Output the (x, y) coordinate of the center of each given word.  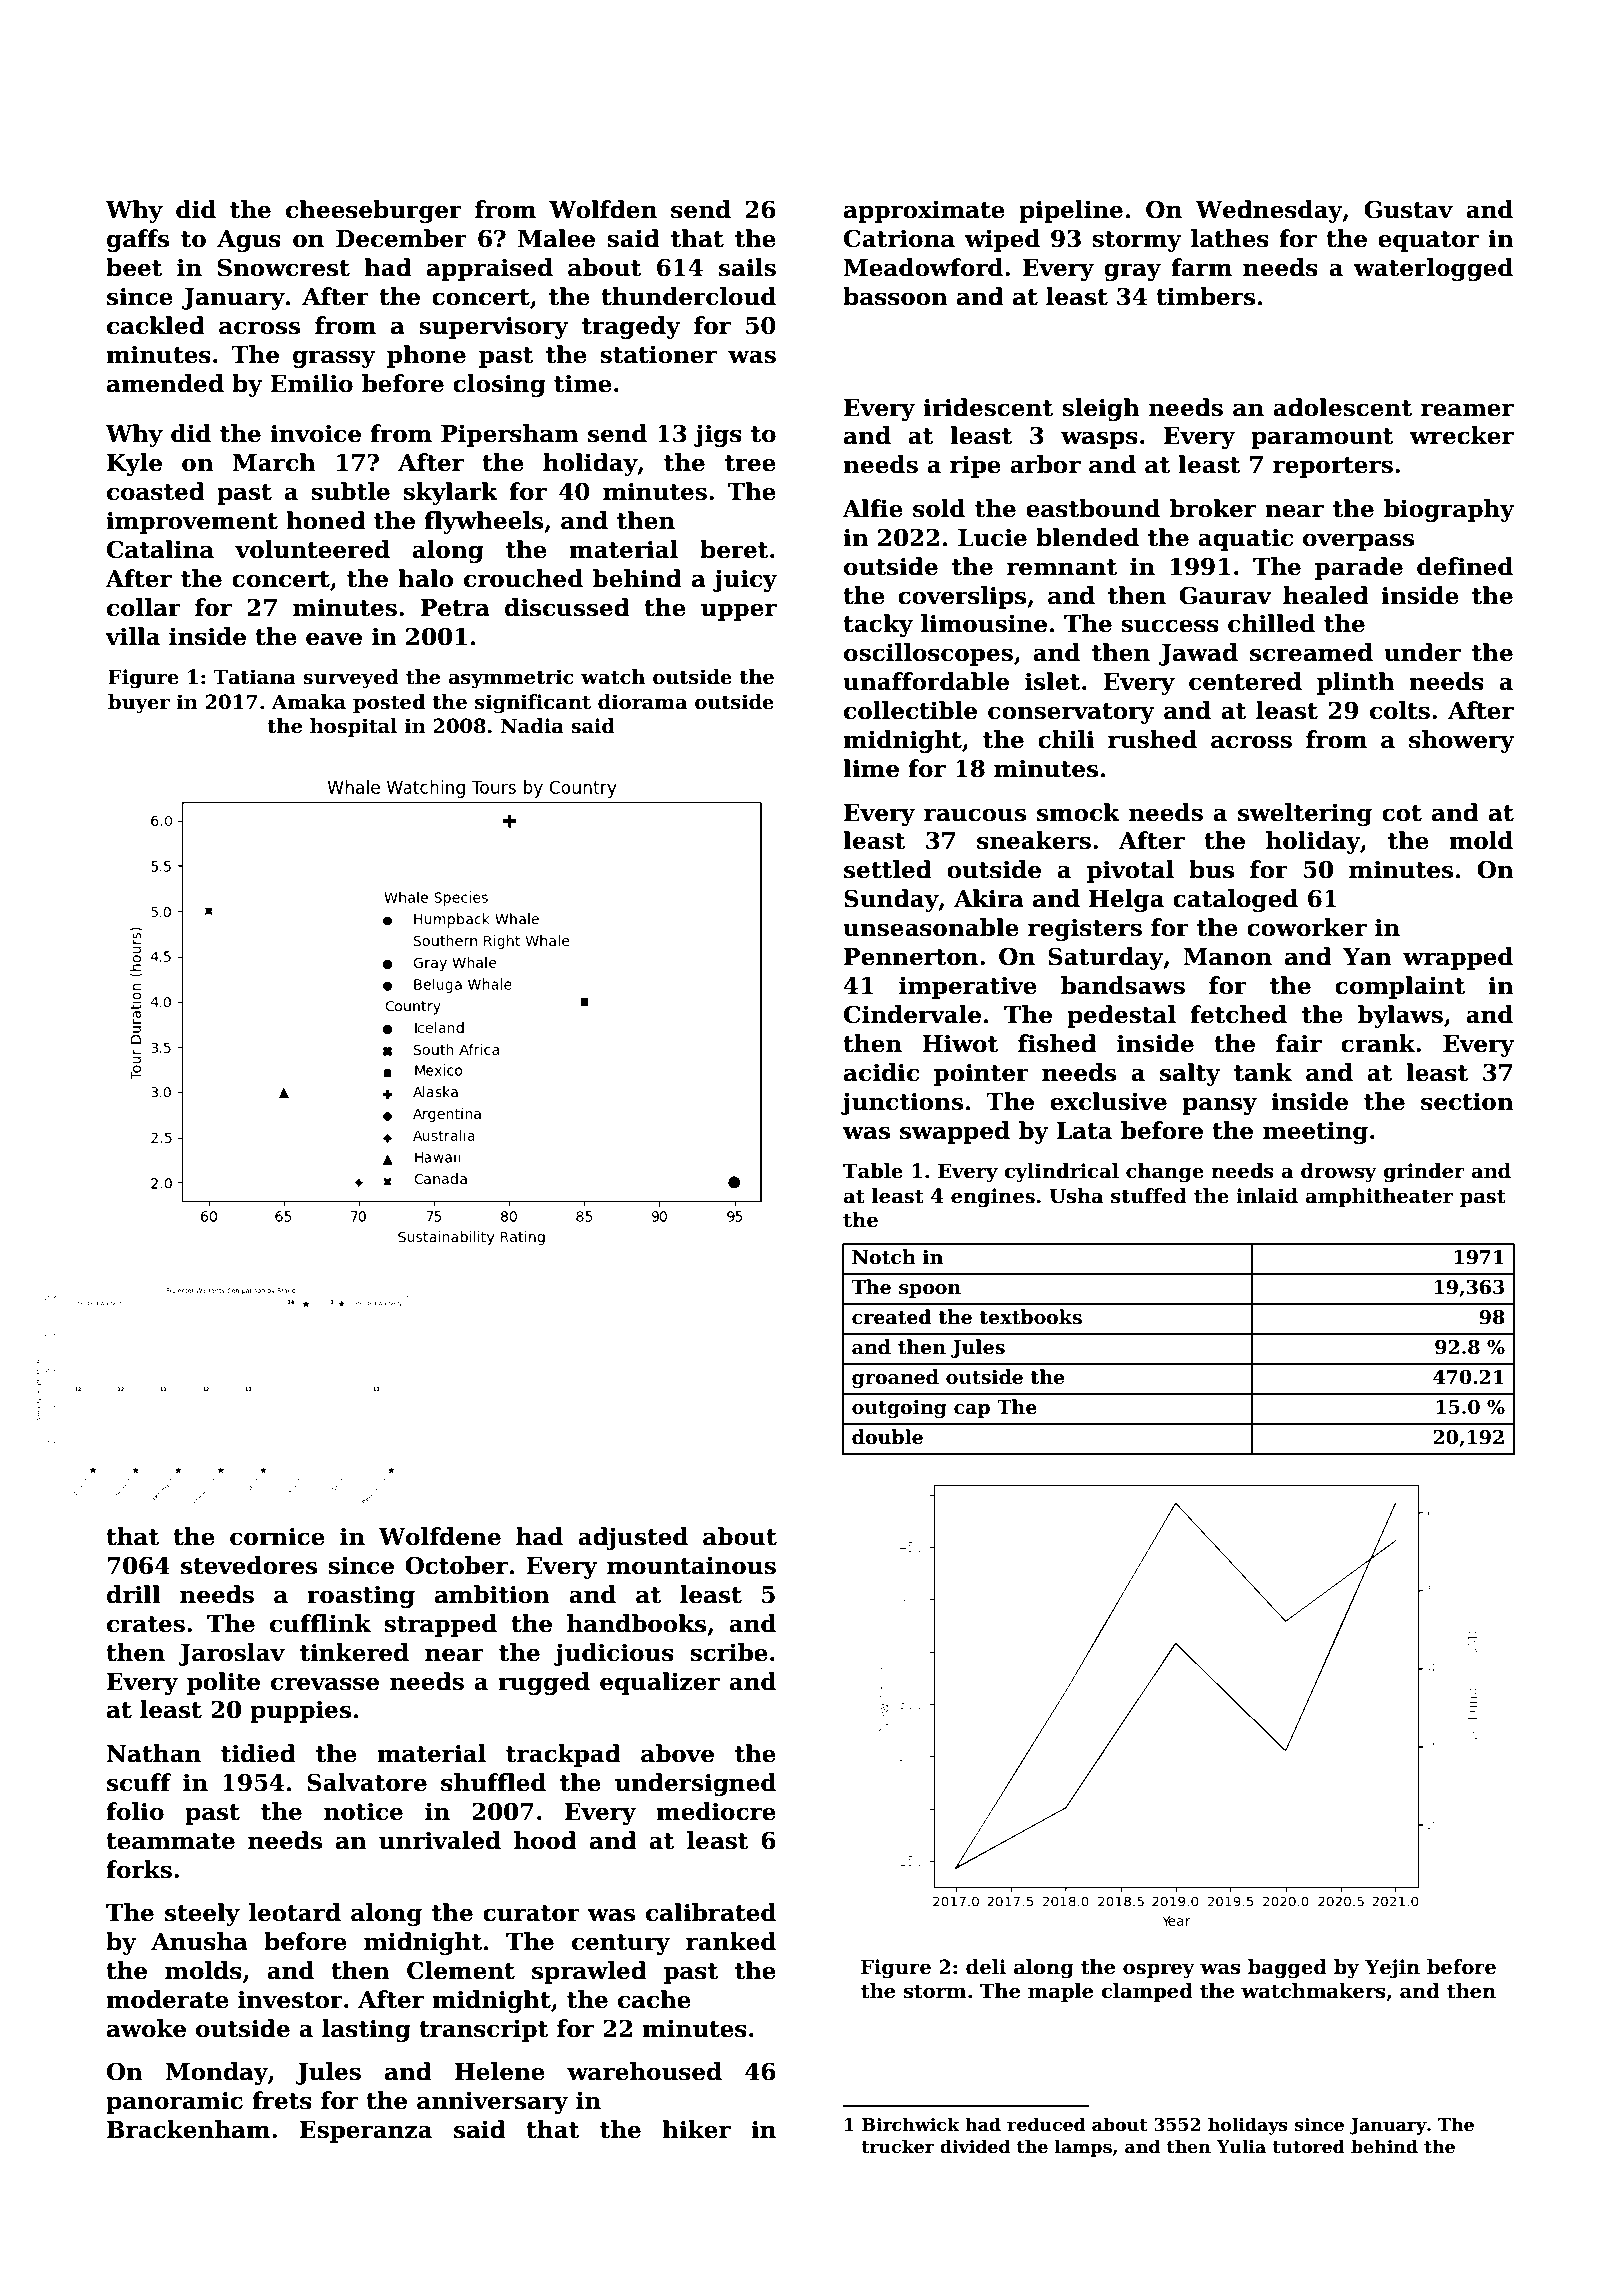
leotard (295, 1912)
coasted (156, 491)
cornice (277, 1536)
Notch (884, 1257)
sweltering (1305, 814)
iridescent (988, 407)
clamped (1147, 1992)
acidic (881, 1072)
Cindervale (912, 1014)
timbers (1205, 296)
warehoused (644, 2071)
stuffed (1149, 1196)
